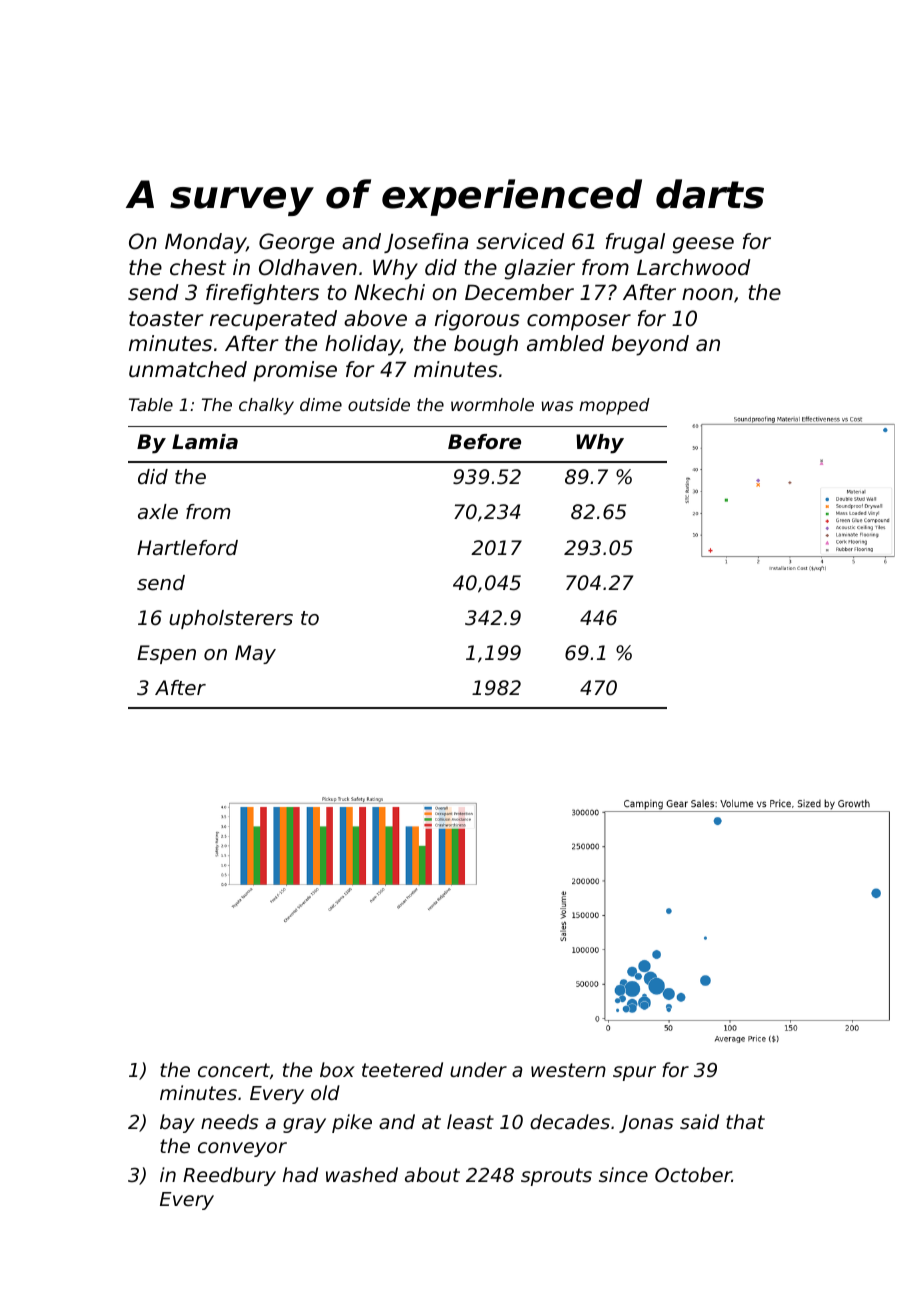 The width and height of the screenshot is (924, 1311). I want to click on Before, so click(484, 442).
